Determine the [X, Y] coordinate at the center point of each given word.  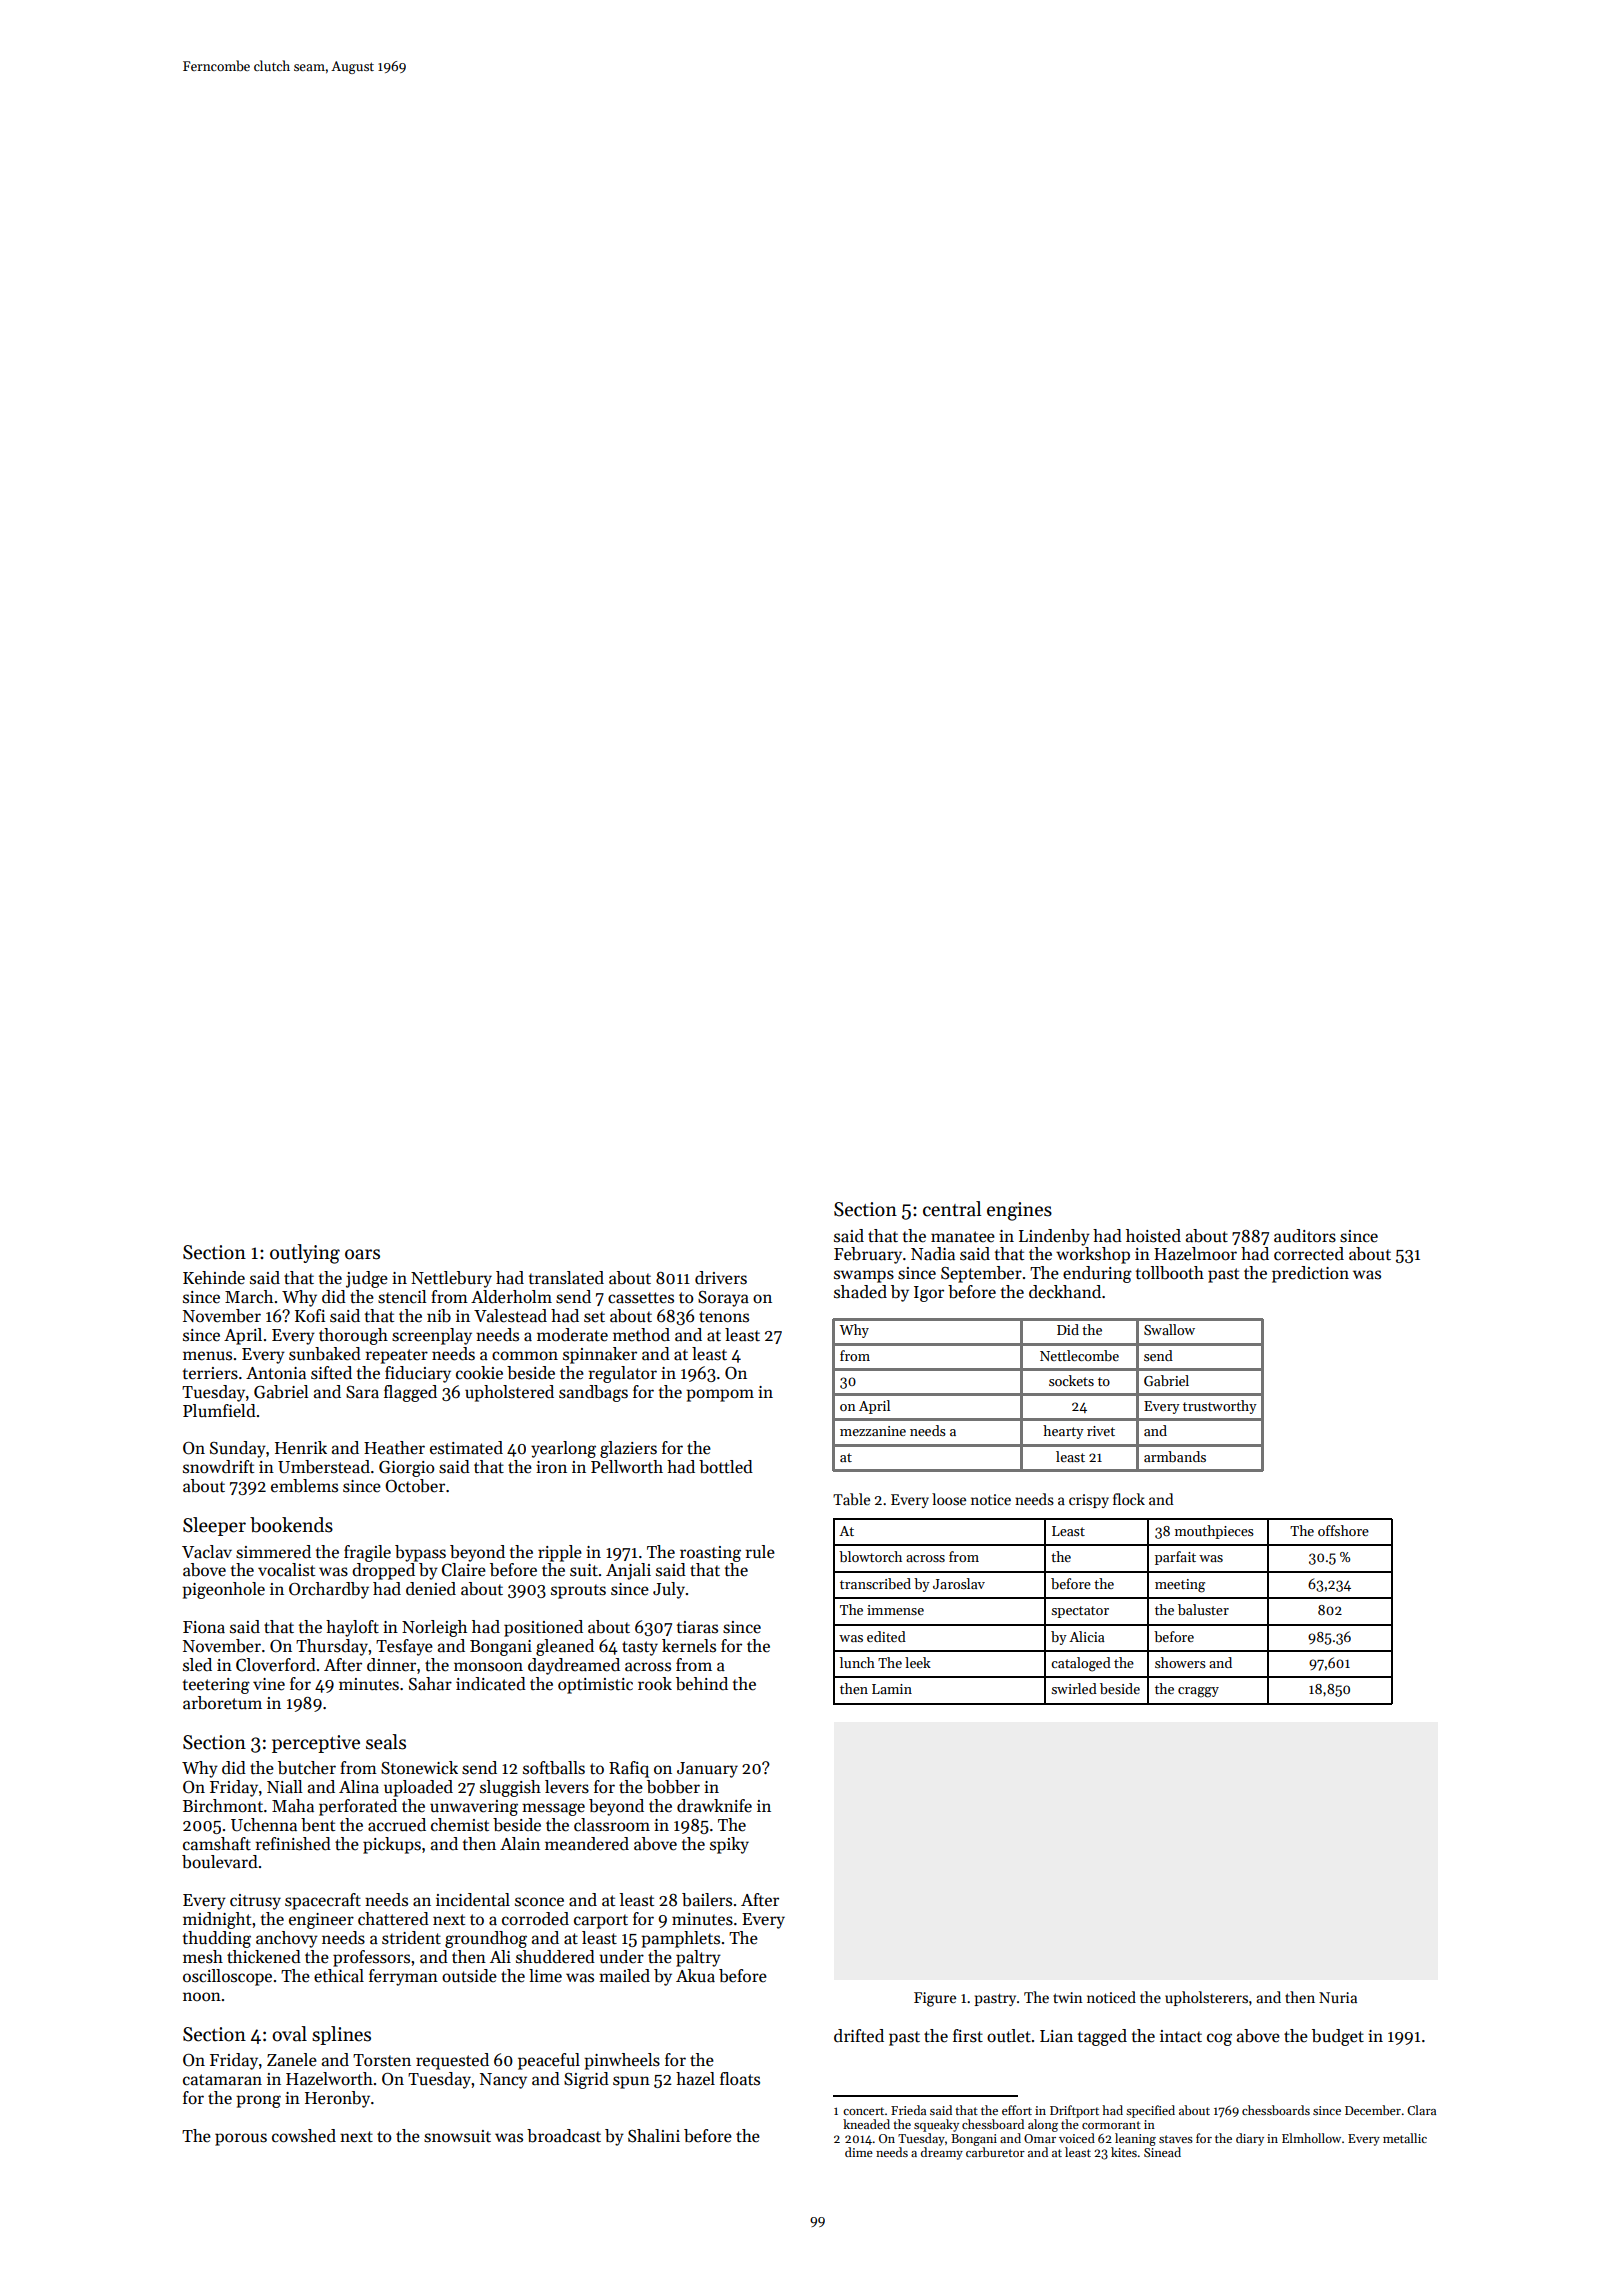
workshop [1093, 1255]
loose [949, 1499]
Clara [1421, 2110]
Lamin [892, 1689]
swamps [864, 1276]
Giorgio [407, 1469]
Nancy [503, 2081]
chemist [460, 1825]
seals [386, 1742]
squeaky [936, 2125]
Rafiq [629, 1769]
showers [1180, 1662]
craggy [1198, 1692]
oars [362, 1254]
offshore [1343, 1530]
